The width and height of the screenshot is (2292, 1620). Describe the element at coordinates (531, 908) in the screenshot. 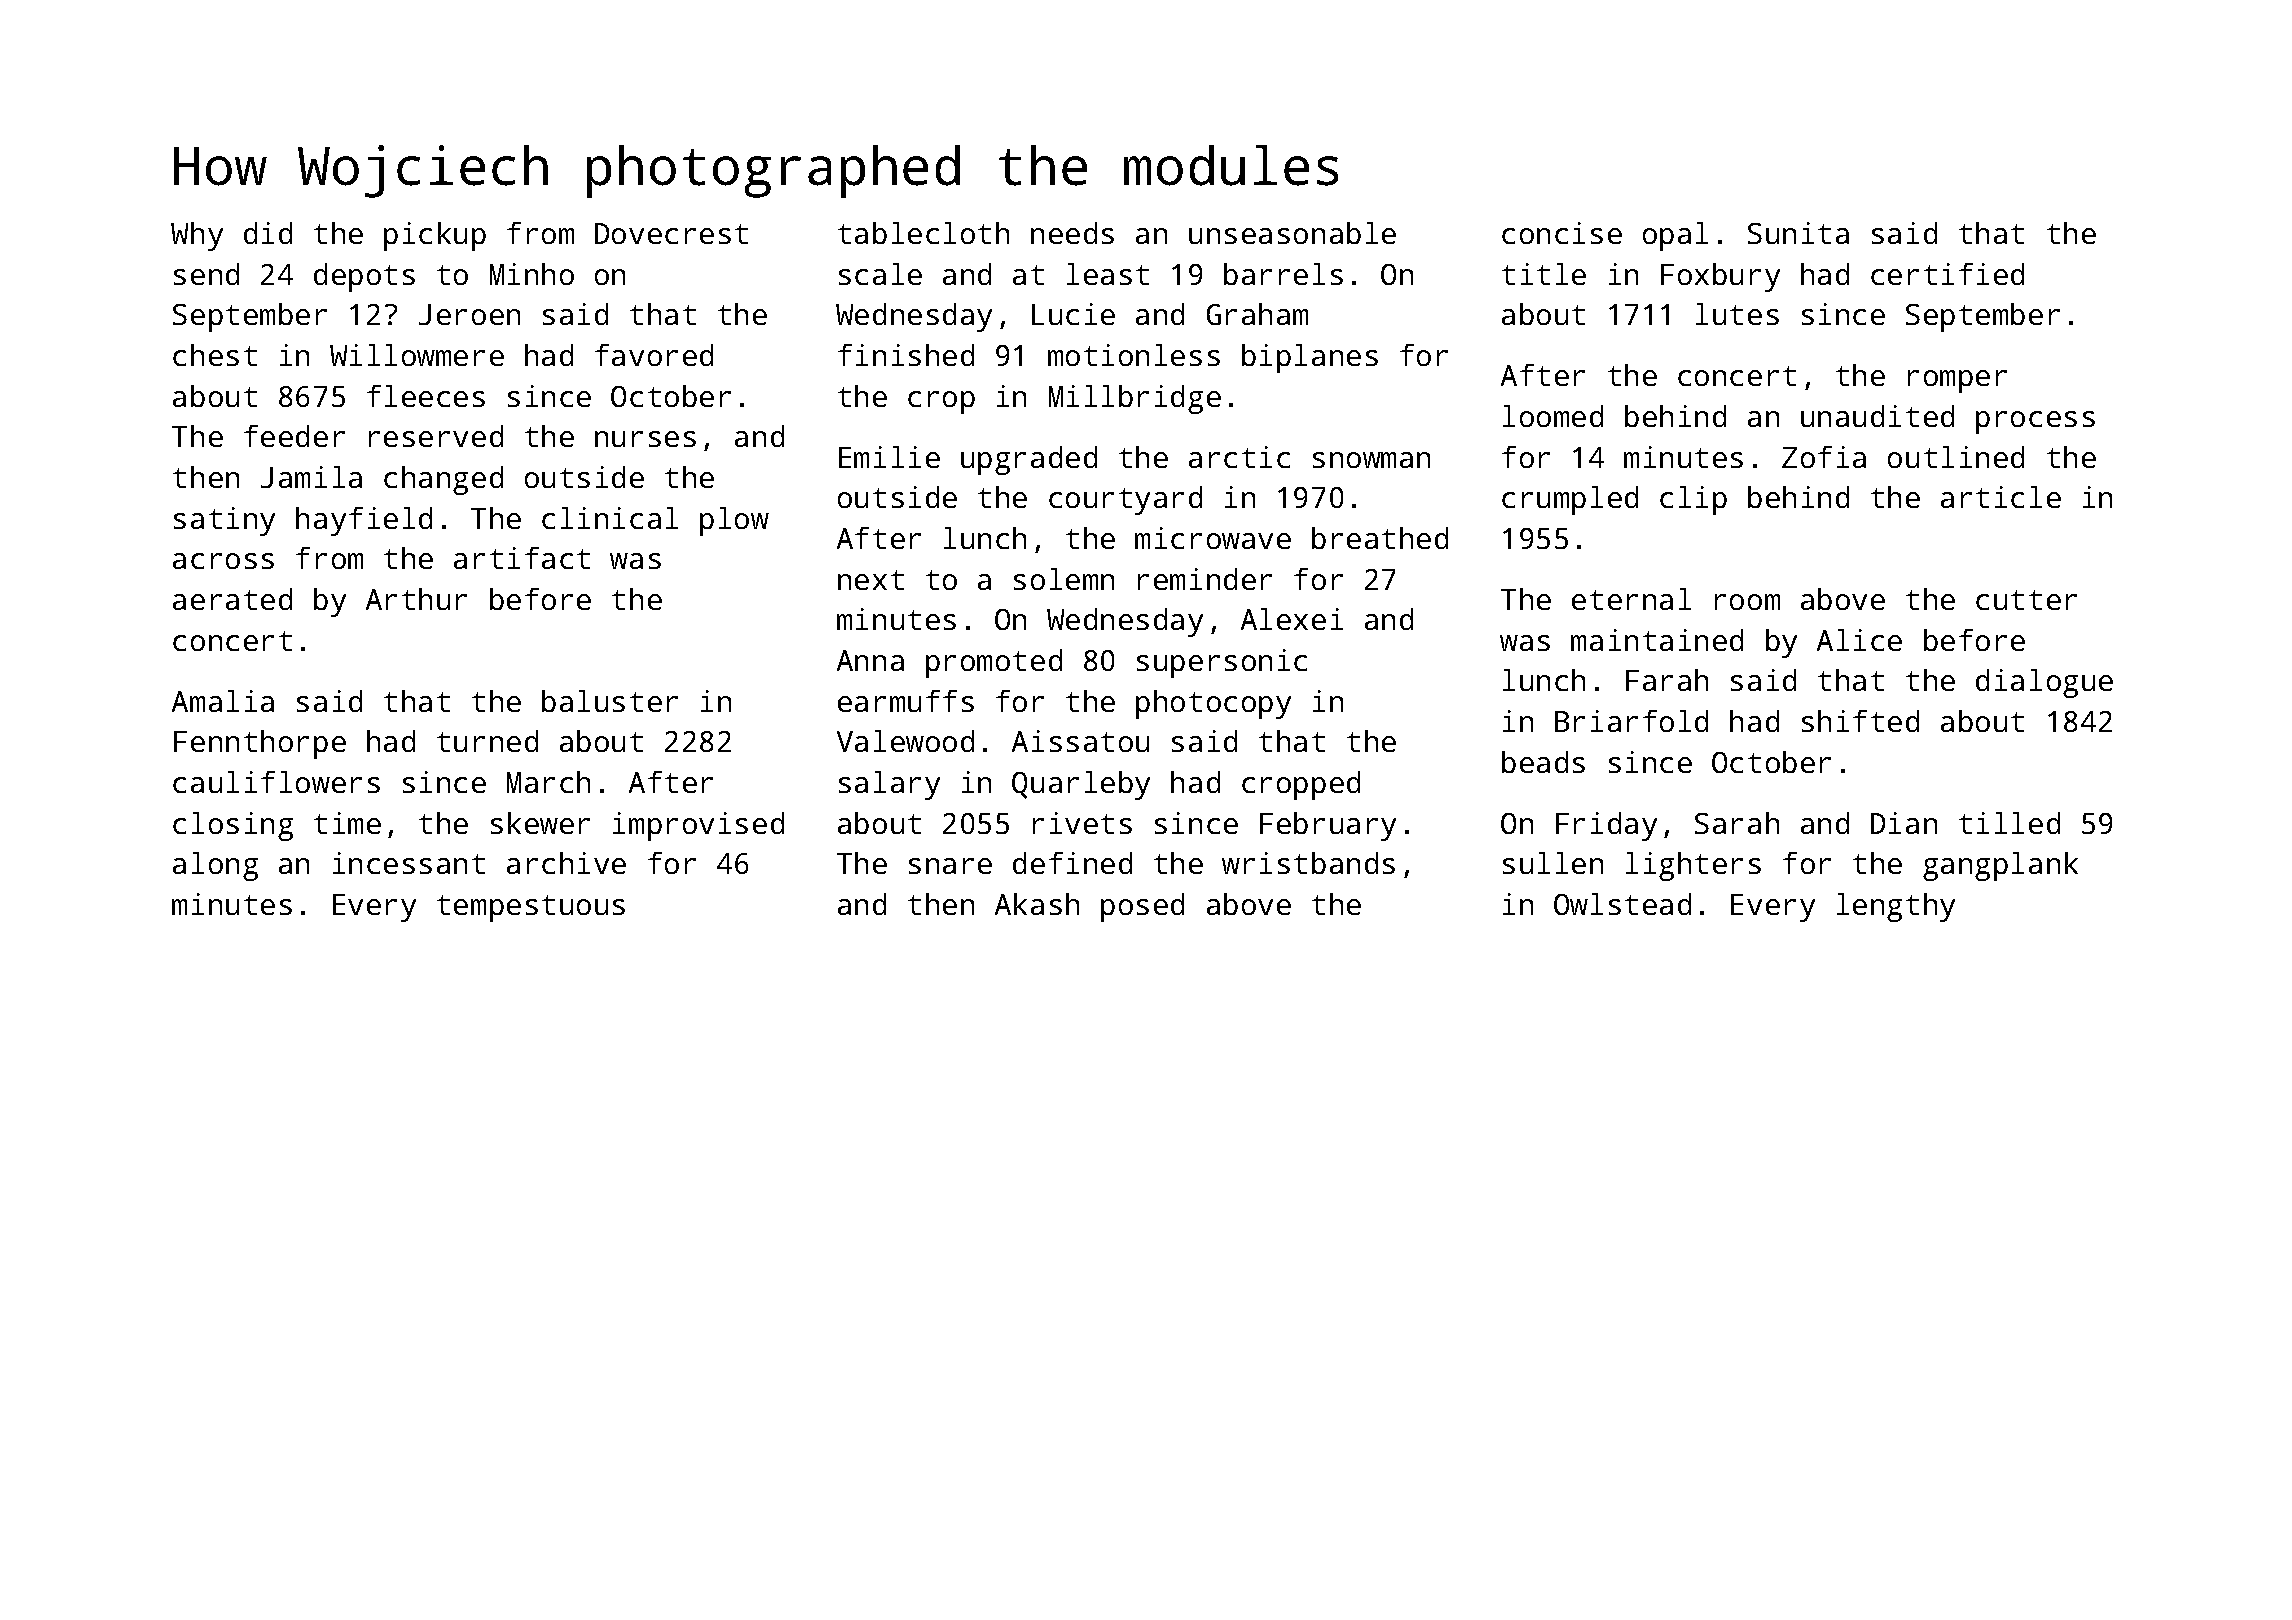

I see `tempestuous` at that location.
